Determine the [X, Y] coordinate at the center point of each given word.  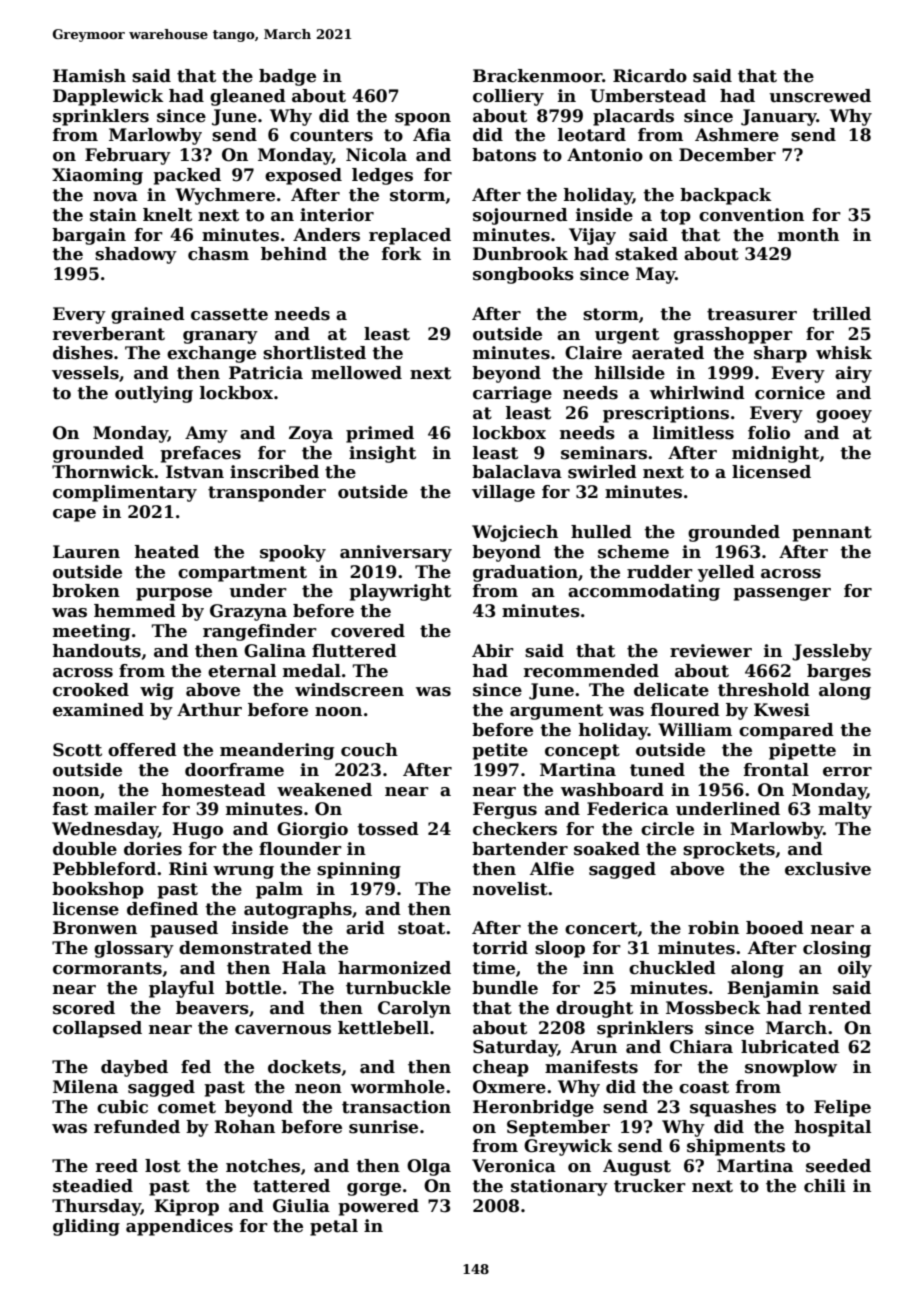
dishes [83, 353]
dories [153, 849]
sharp [780, 354]
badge [287, 77]
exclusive [828, 869]
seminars [604, 453]
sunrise [383, 1127]
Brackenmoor [537, 76]
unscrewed [820, 96]
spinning [359, 870]
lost [163, 1166]
